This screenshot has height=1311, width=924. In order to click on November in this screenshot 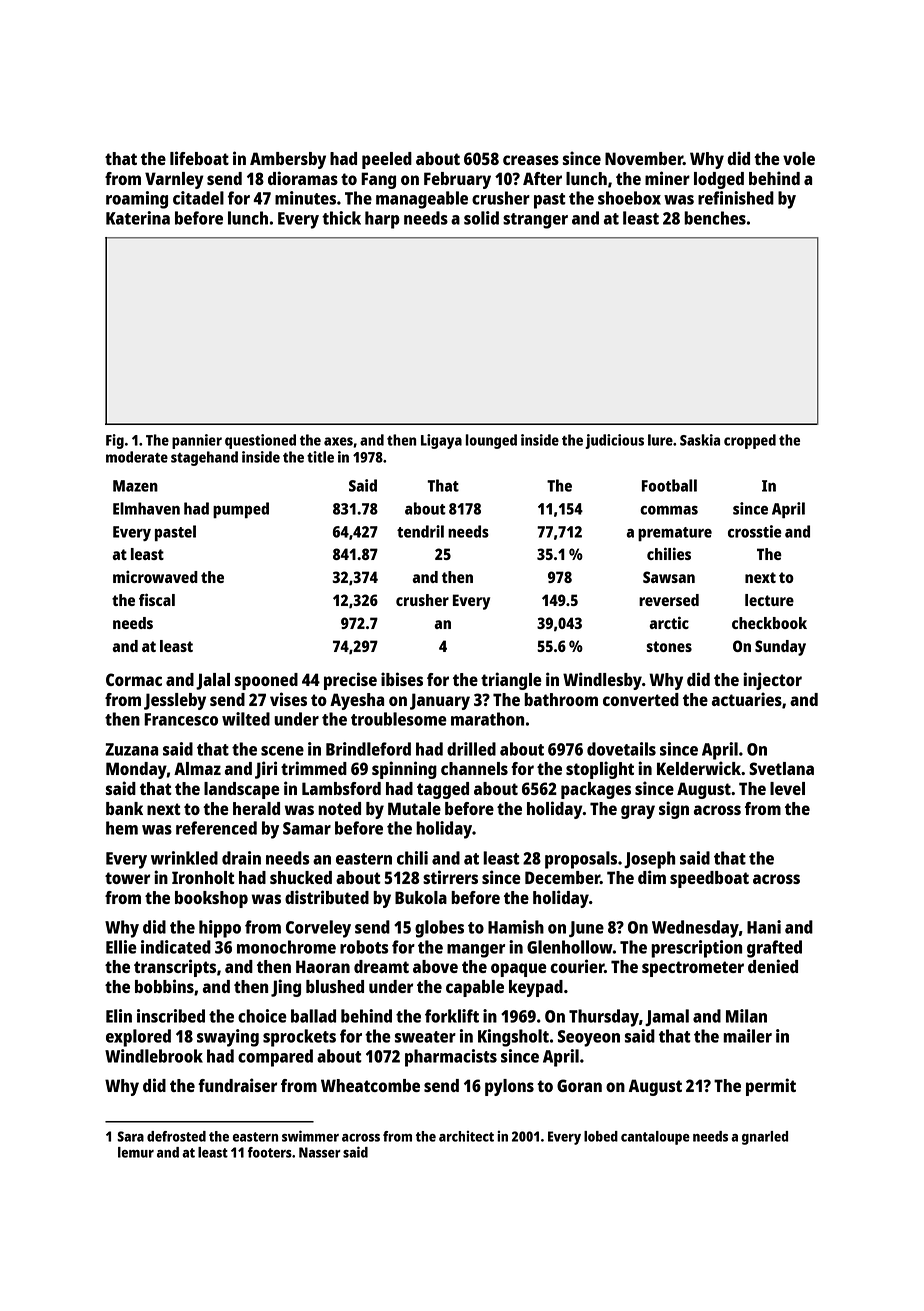, I will do `click(644, 158)`.
